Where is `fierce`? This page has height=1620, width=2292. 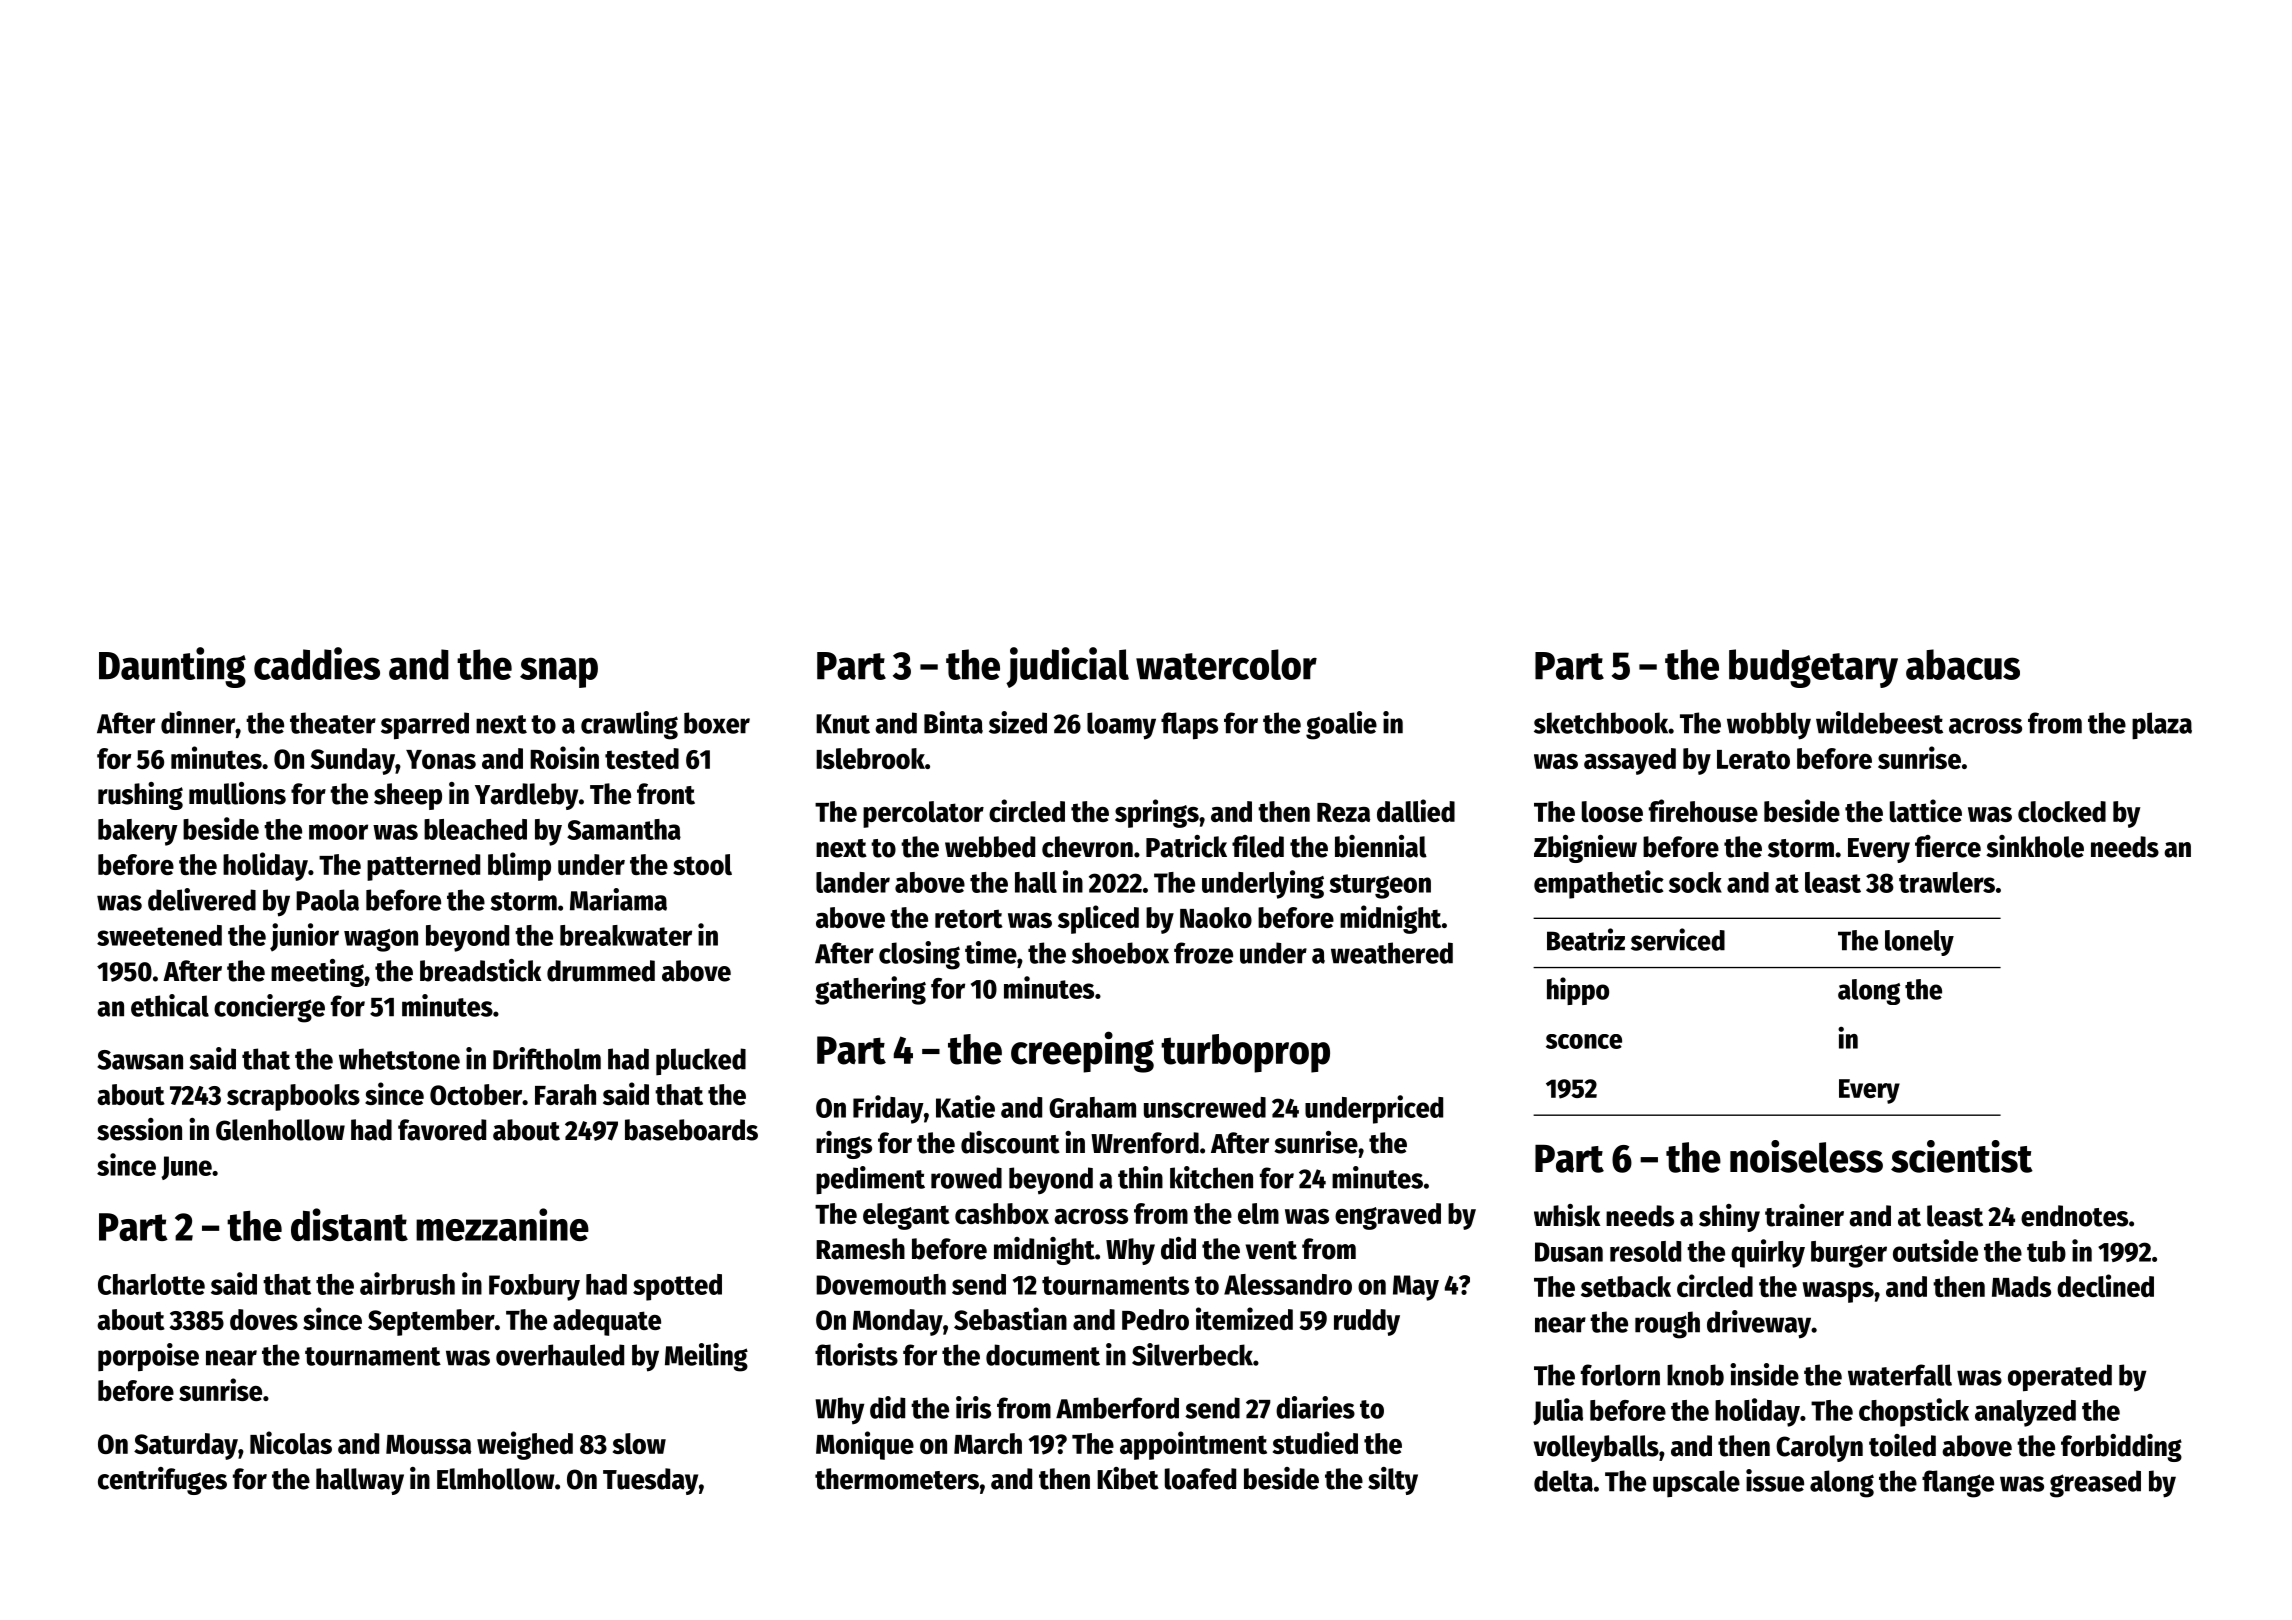 fierce is located at coordinates (1948, 846).
